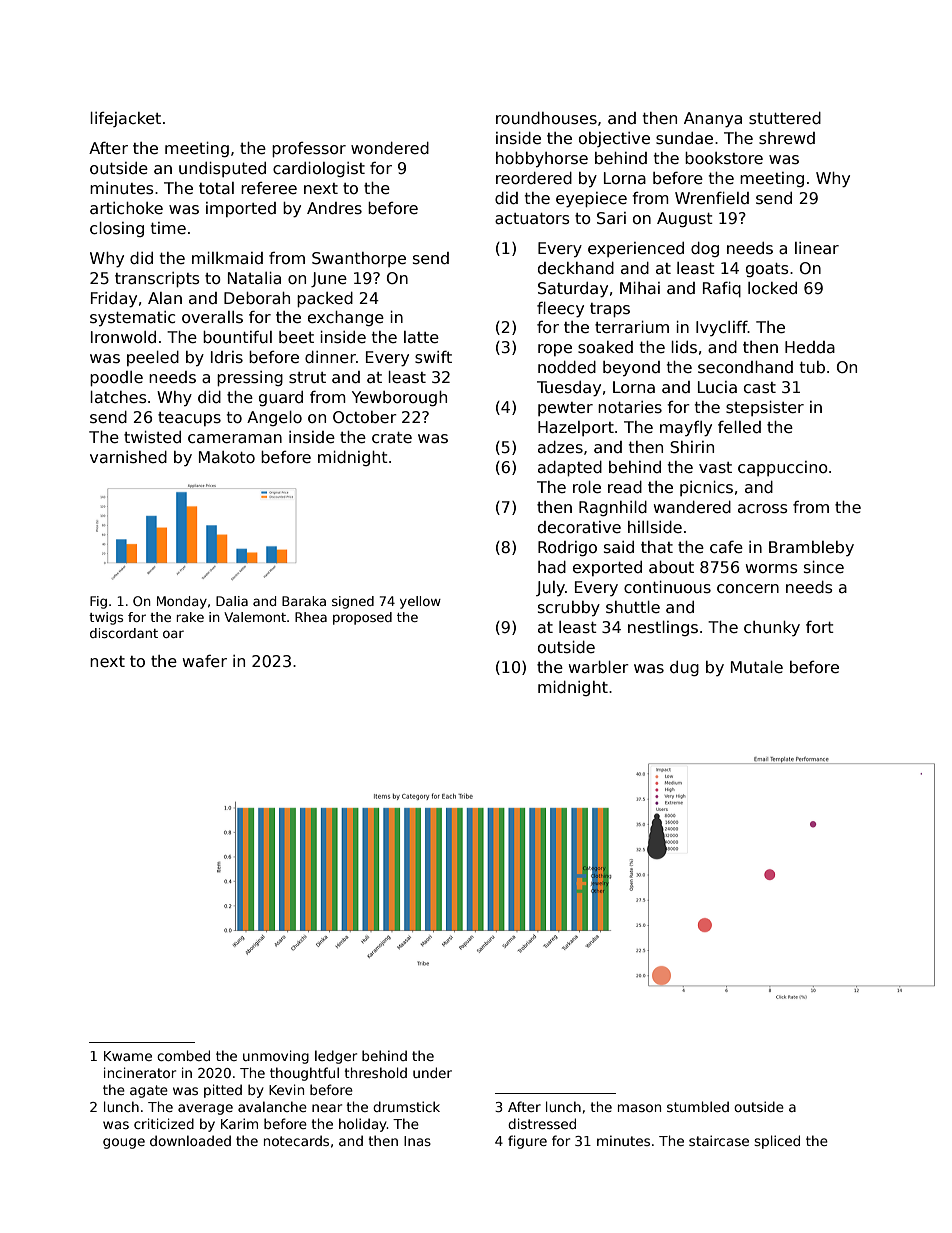  Describe the element at coordinates (599, 667) in the screenshot. I see `warbler` at that location.
